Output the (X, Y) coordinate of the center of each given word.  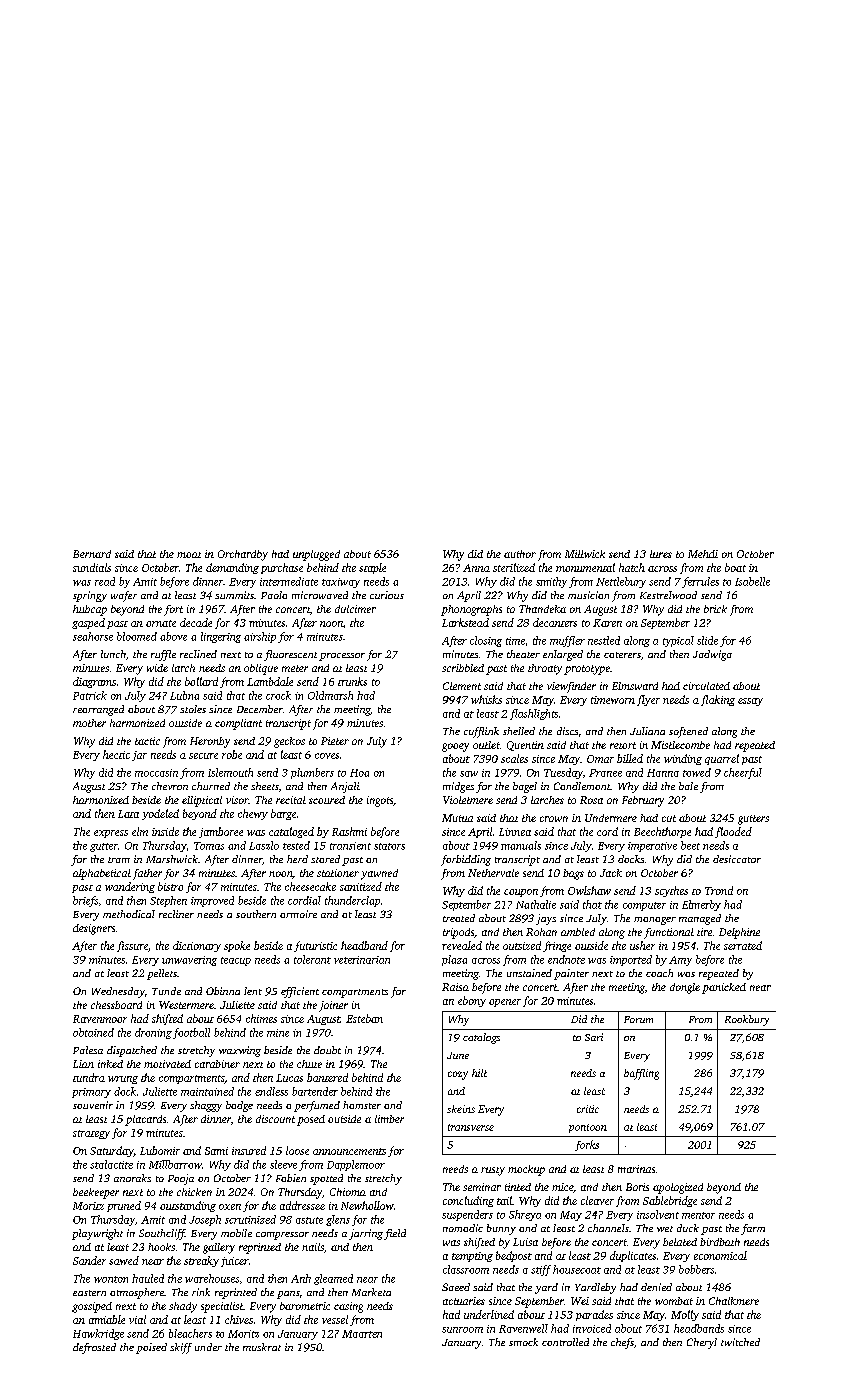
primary (91, 1093)
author (520, 554)
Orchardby (243, 555)
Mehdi (703, 554)
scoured (327, 800)
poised (151, 1348)
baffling (641, 1074)
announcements (349, 1151)
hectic (116, 754)
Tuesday (563, 773)
